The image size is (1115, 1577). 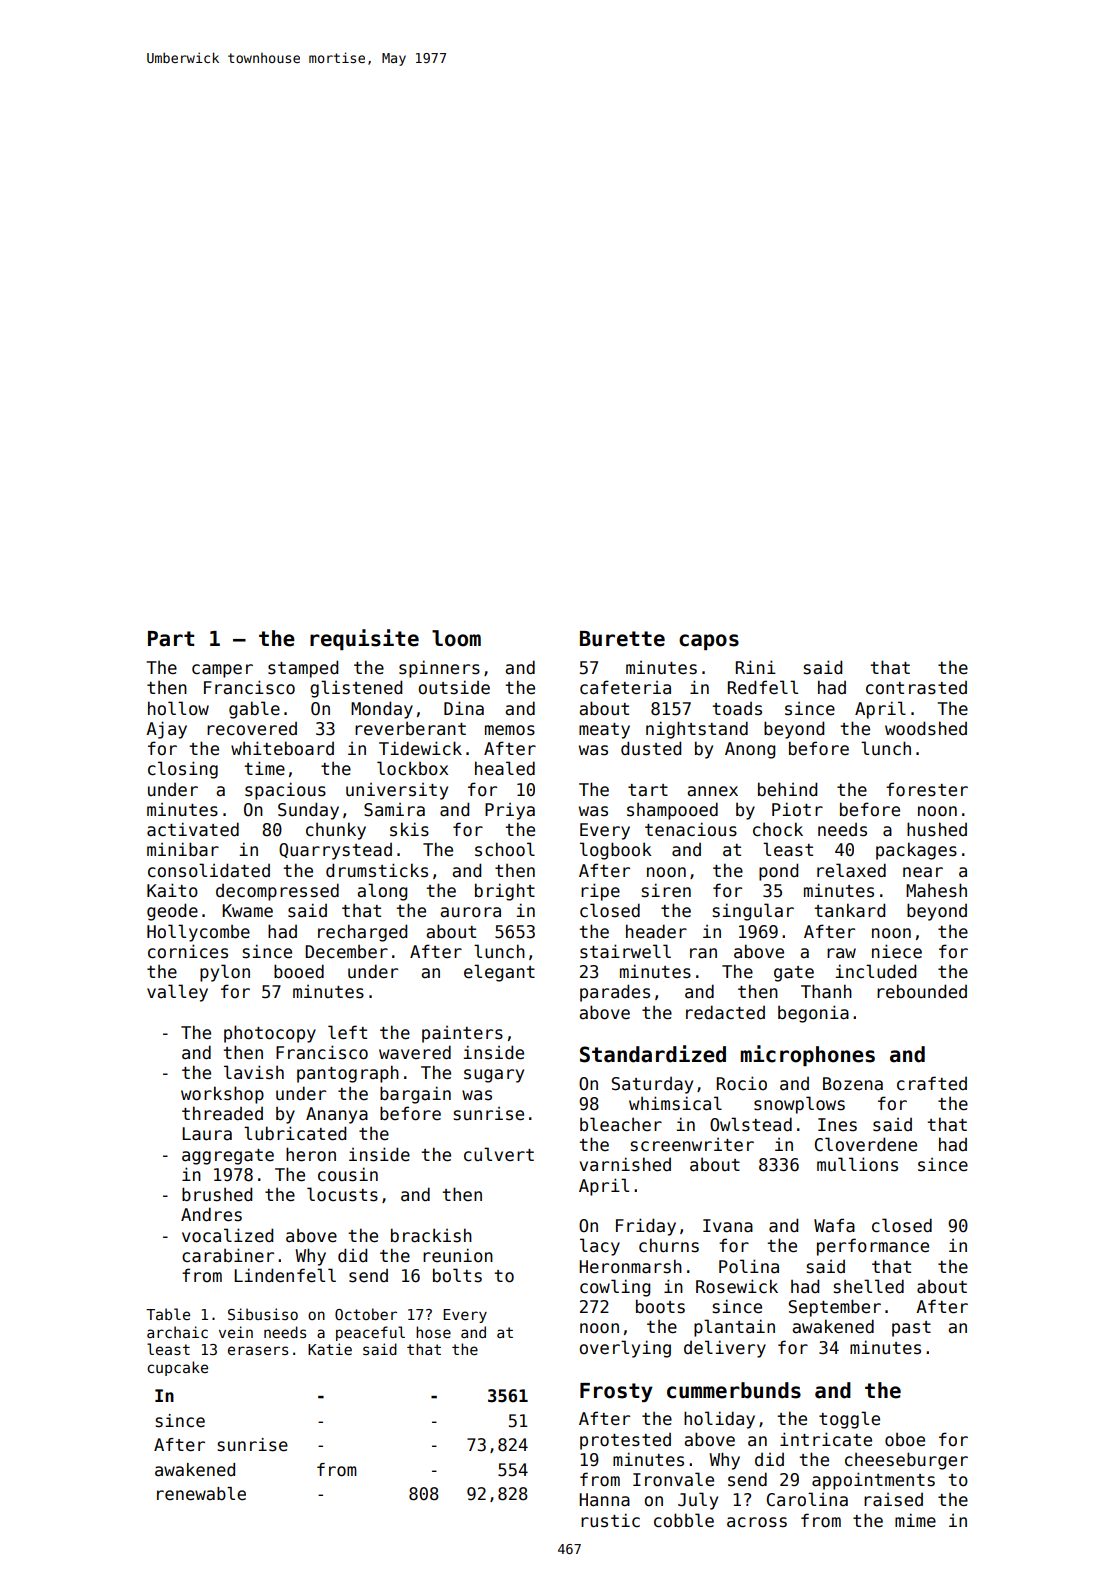 I want to click on cobble, so click(x=684, y=1520).
